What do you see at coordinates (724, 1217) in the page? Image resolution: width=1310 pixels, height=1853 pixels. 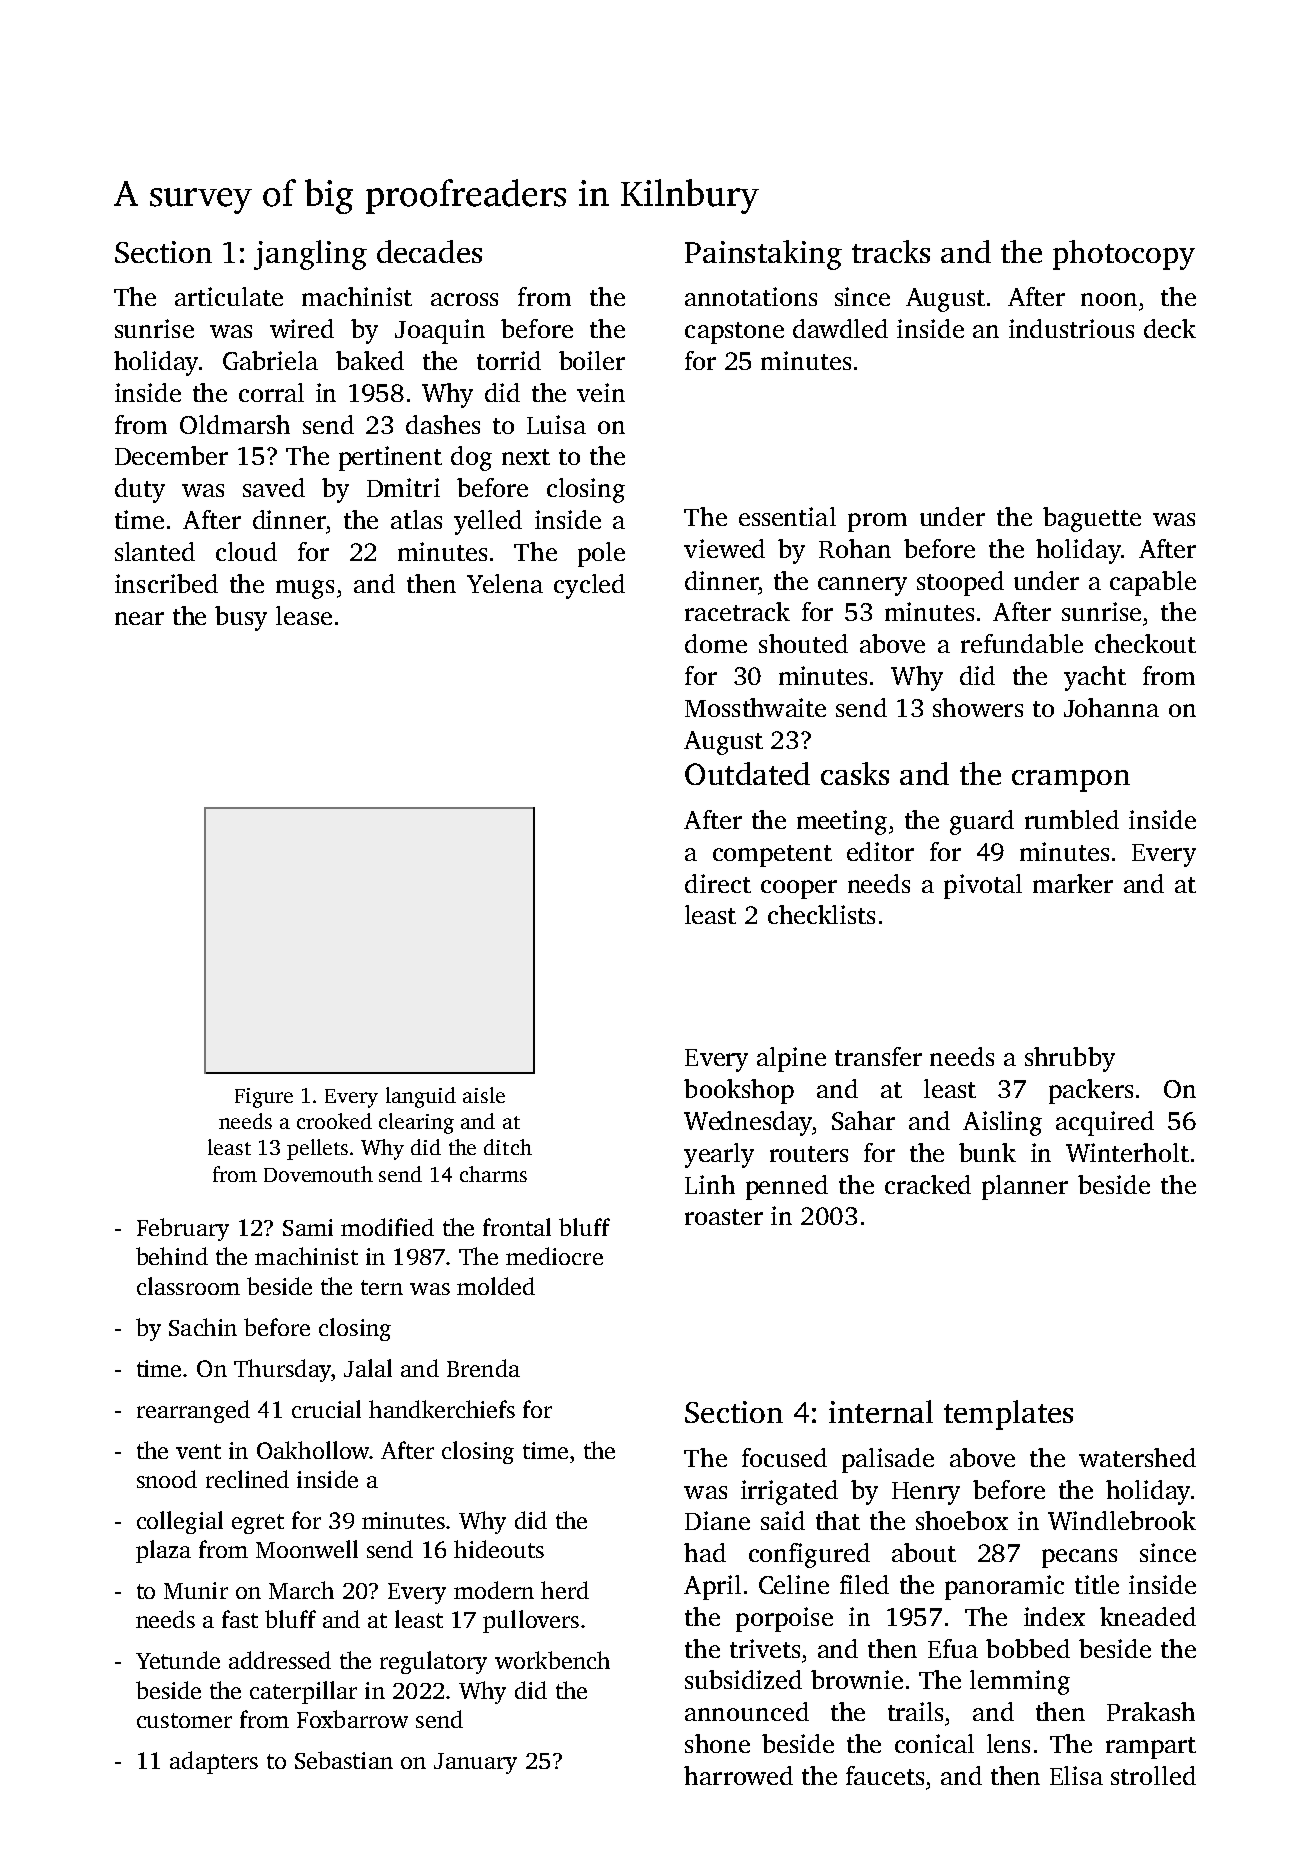 I see `roaster` at bounding box center [724, 1217].
